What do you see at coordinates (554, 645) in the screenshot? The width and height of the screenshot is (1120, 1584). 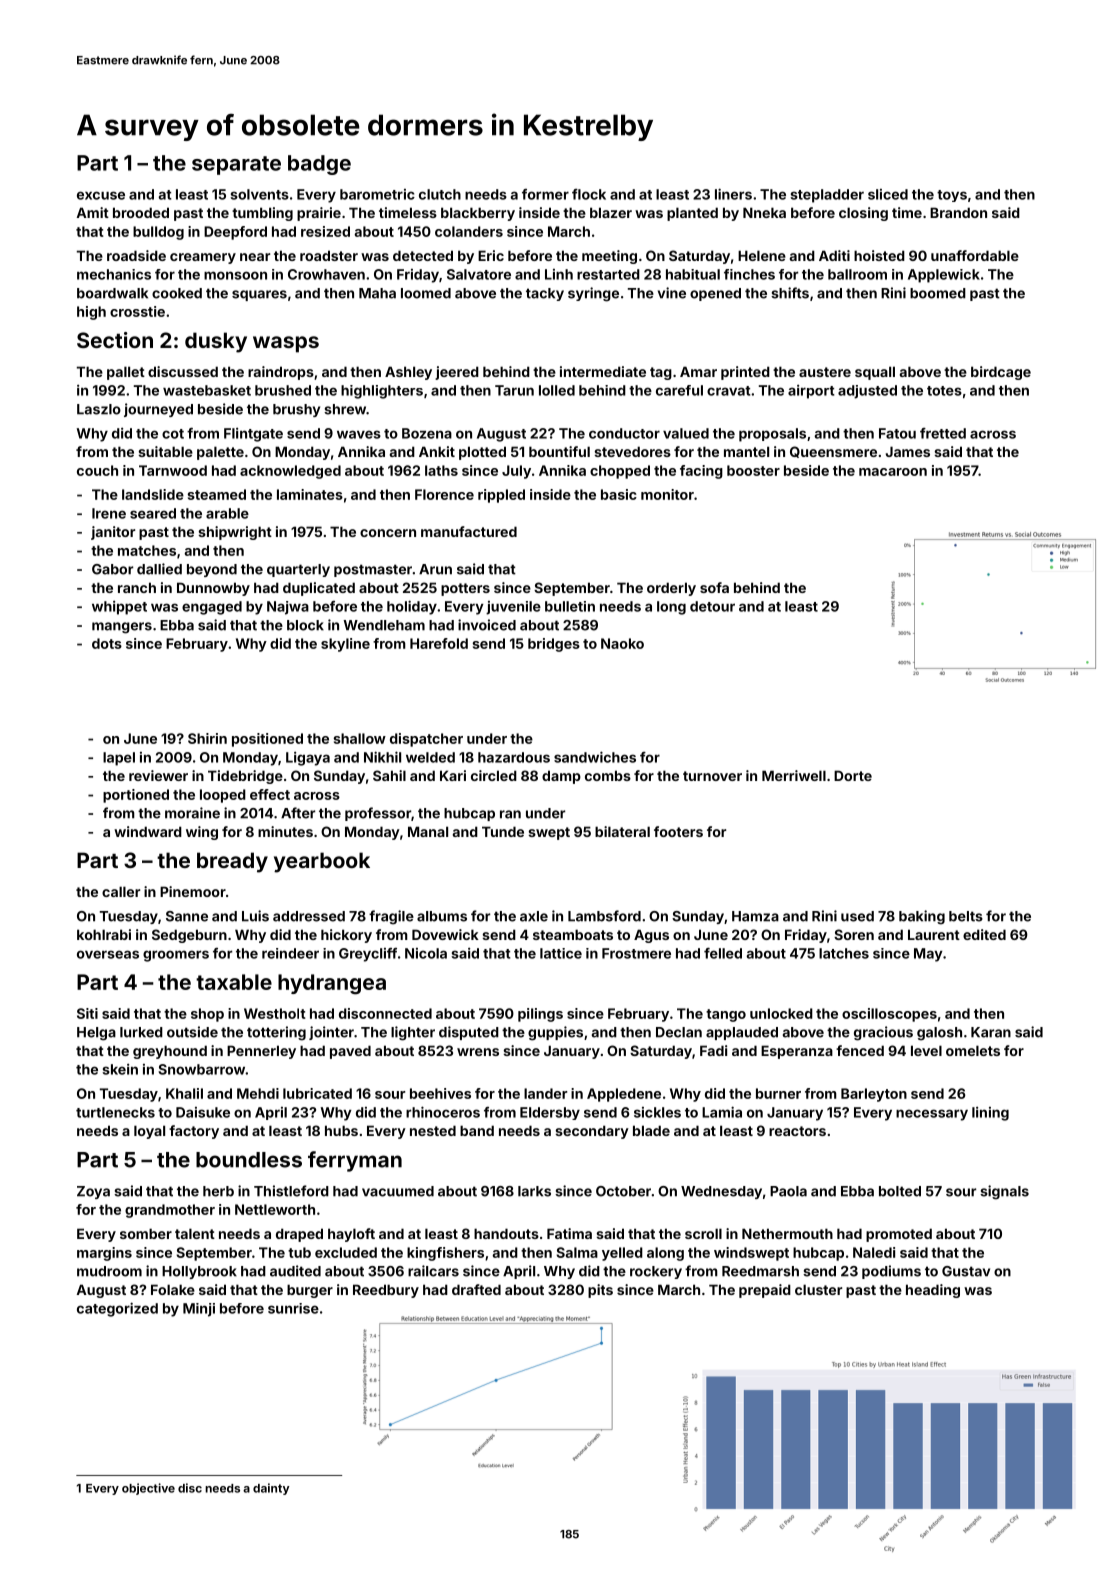 I see `bridges` at bounding box center [554, 645].
